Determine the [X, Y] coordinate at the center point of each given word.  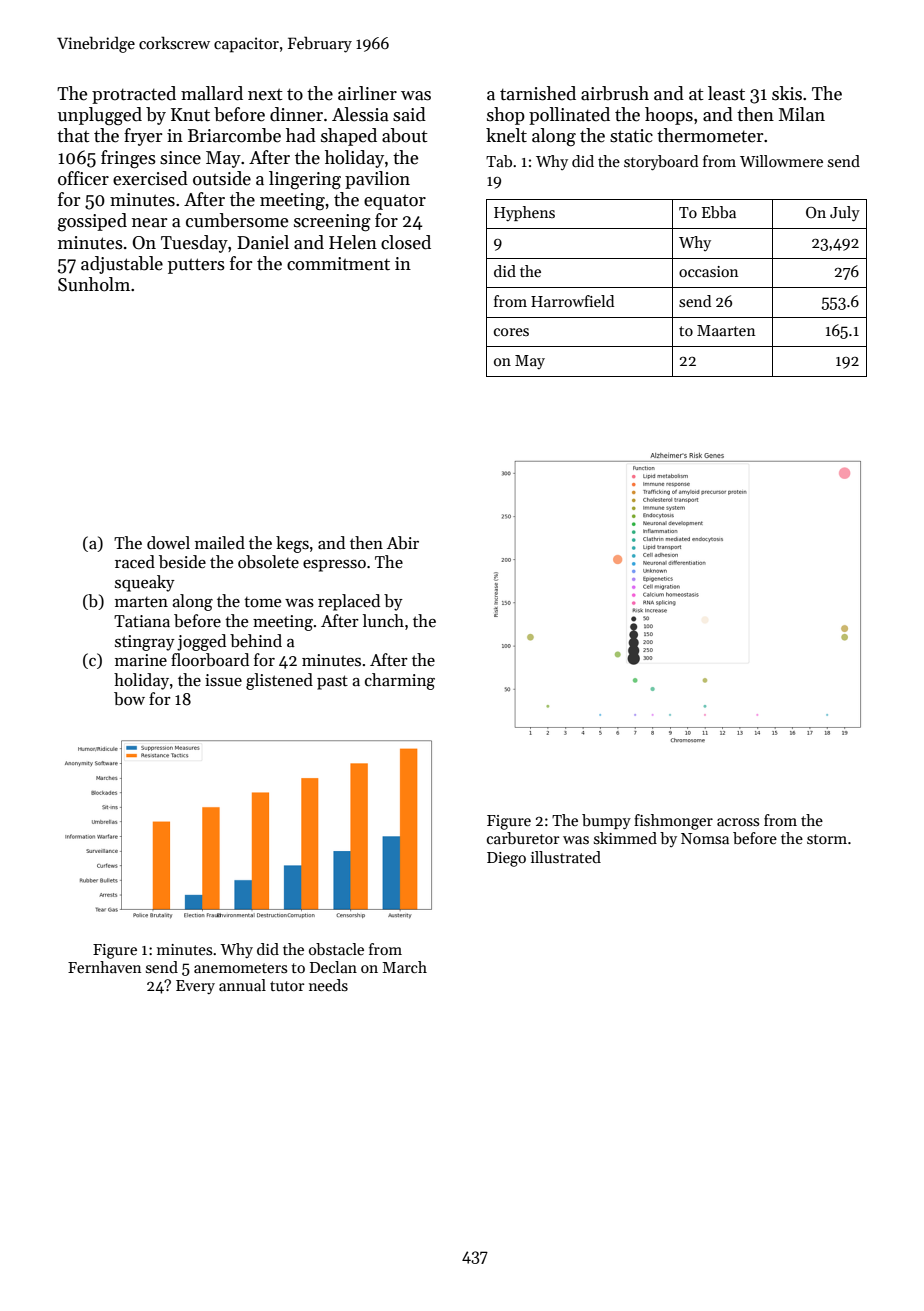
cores [511, 332]
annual [242, 985]
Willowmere [781, 161]
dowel [168, 543]
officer [83, 178]
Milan [802, 114]
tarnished [538, 93]
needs [328, 985]
